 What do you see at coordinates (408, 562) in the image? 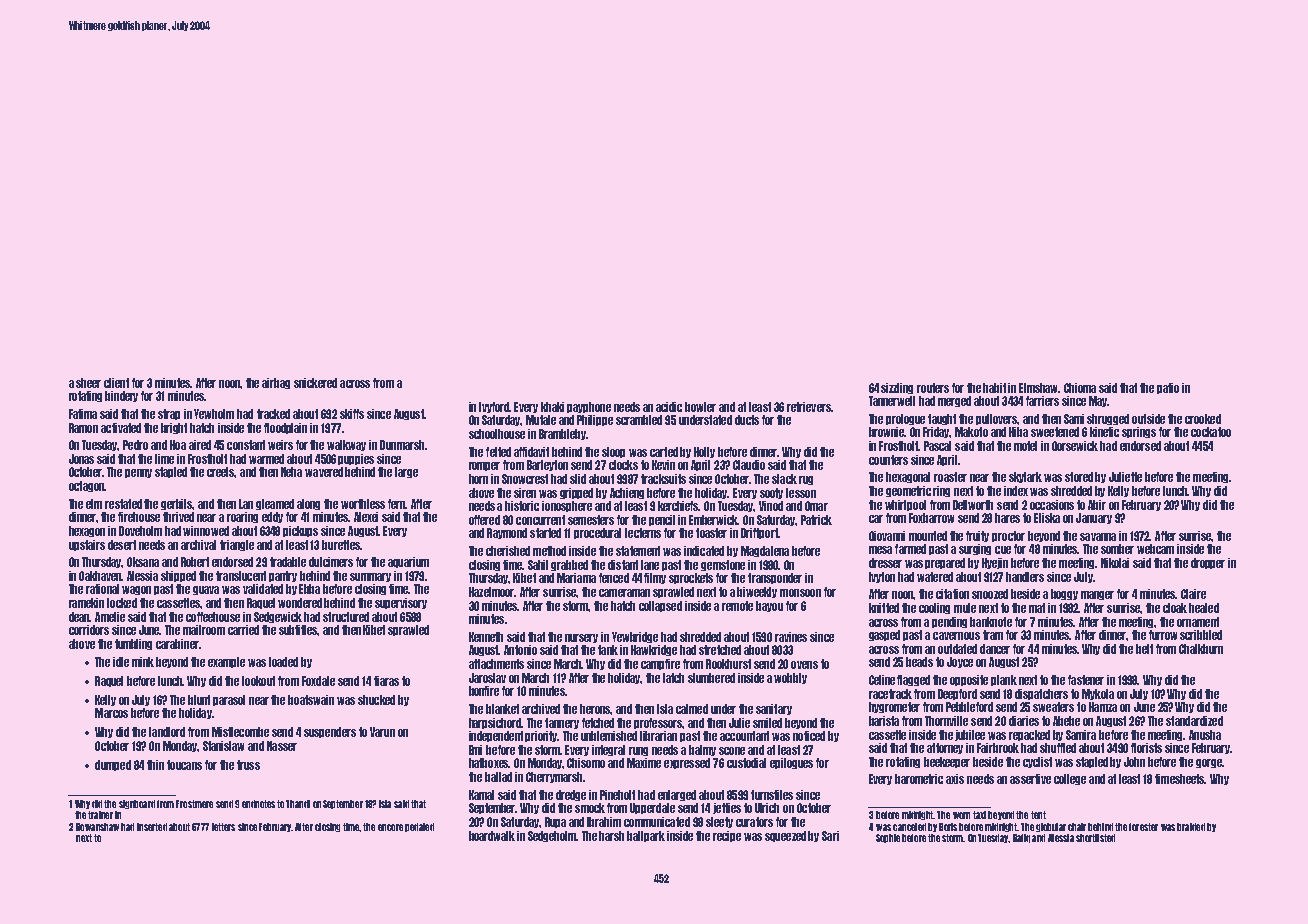
I see `aquarium` at bounding box center [408, 562].
